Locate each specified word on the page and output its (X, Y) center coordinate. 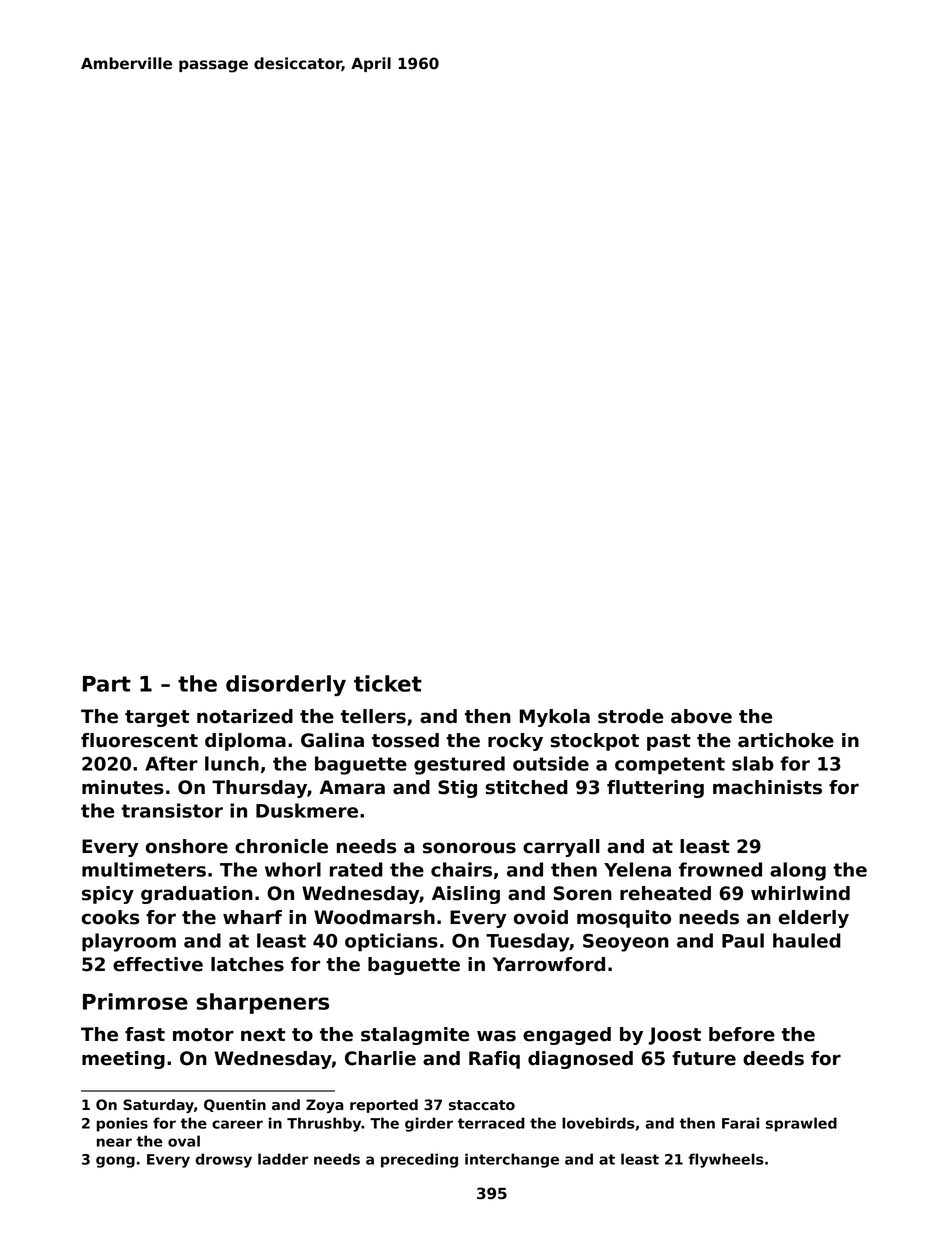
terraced (491, 1123)
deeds (773, 1058)
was (496, 1036)
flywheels (725, 1160)
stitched (527, 787)
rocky (515, 742)
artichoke (786, 740)
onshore (187, 846)
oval (184, 1141)
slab (753, 763)
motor (203, 1035)
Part (107, 684)
